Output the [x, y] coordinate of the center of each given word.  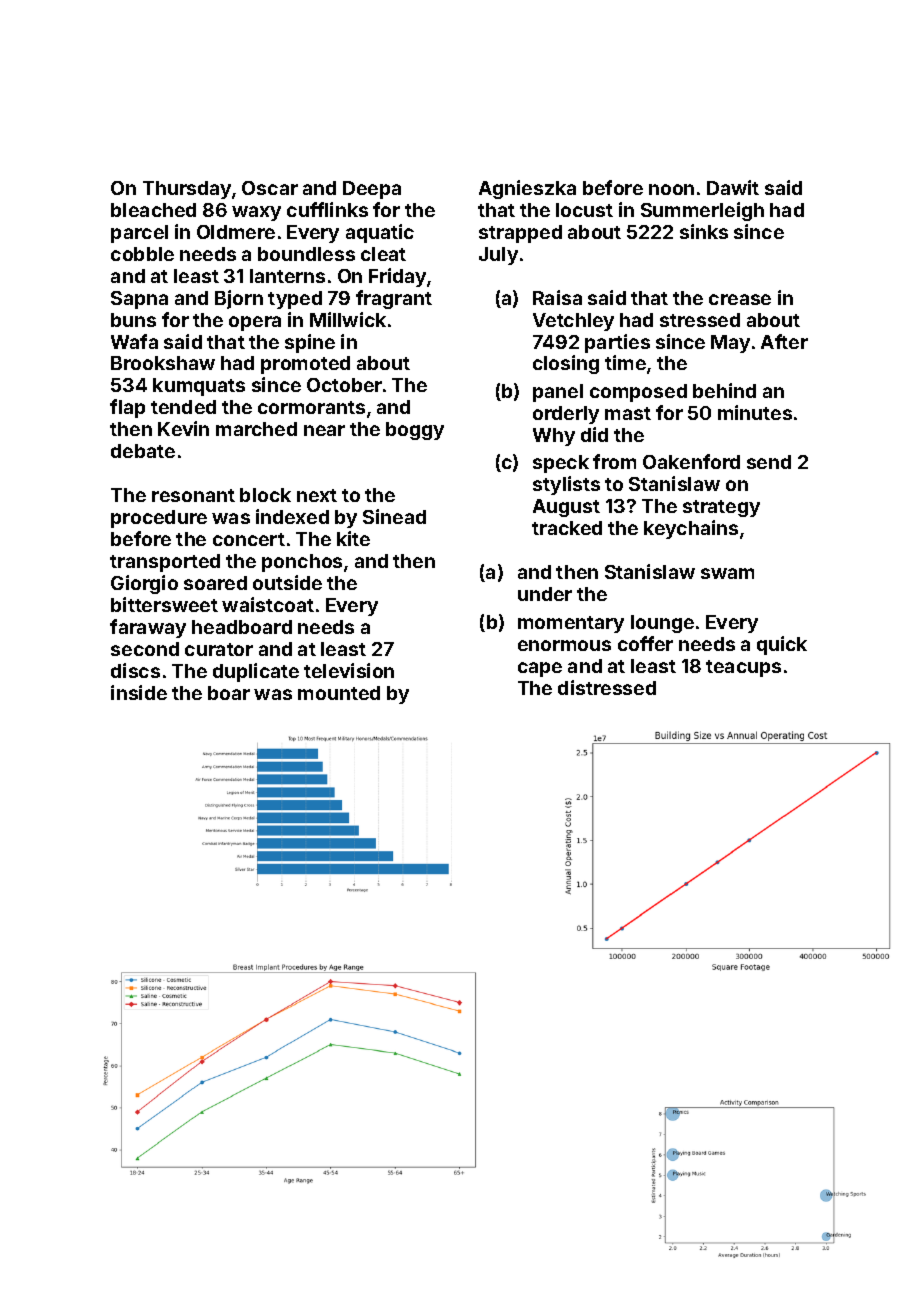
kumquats [199, 387]
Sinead [394, 516]
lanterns [287, 276]
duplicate [256, 672]
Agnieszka [527, 189]
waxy [256, 213]
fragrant [394, 299]
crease [740, 299]
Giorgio [144, 584]
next [317, 495]
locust [584, 210]
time [625, 362]
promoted [305, 365]
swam [727, 573]
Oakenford [691, 461]
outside [287, 582]
